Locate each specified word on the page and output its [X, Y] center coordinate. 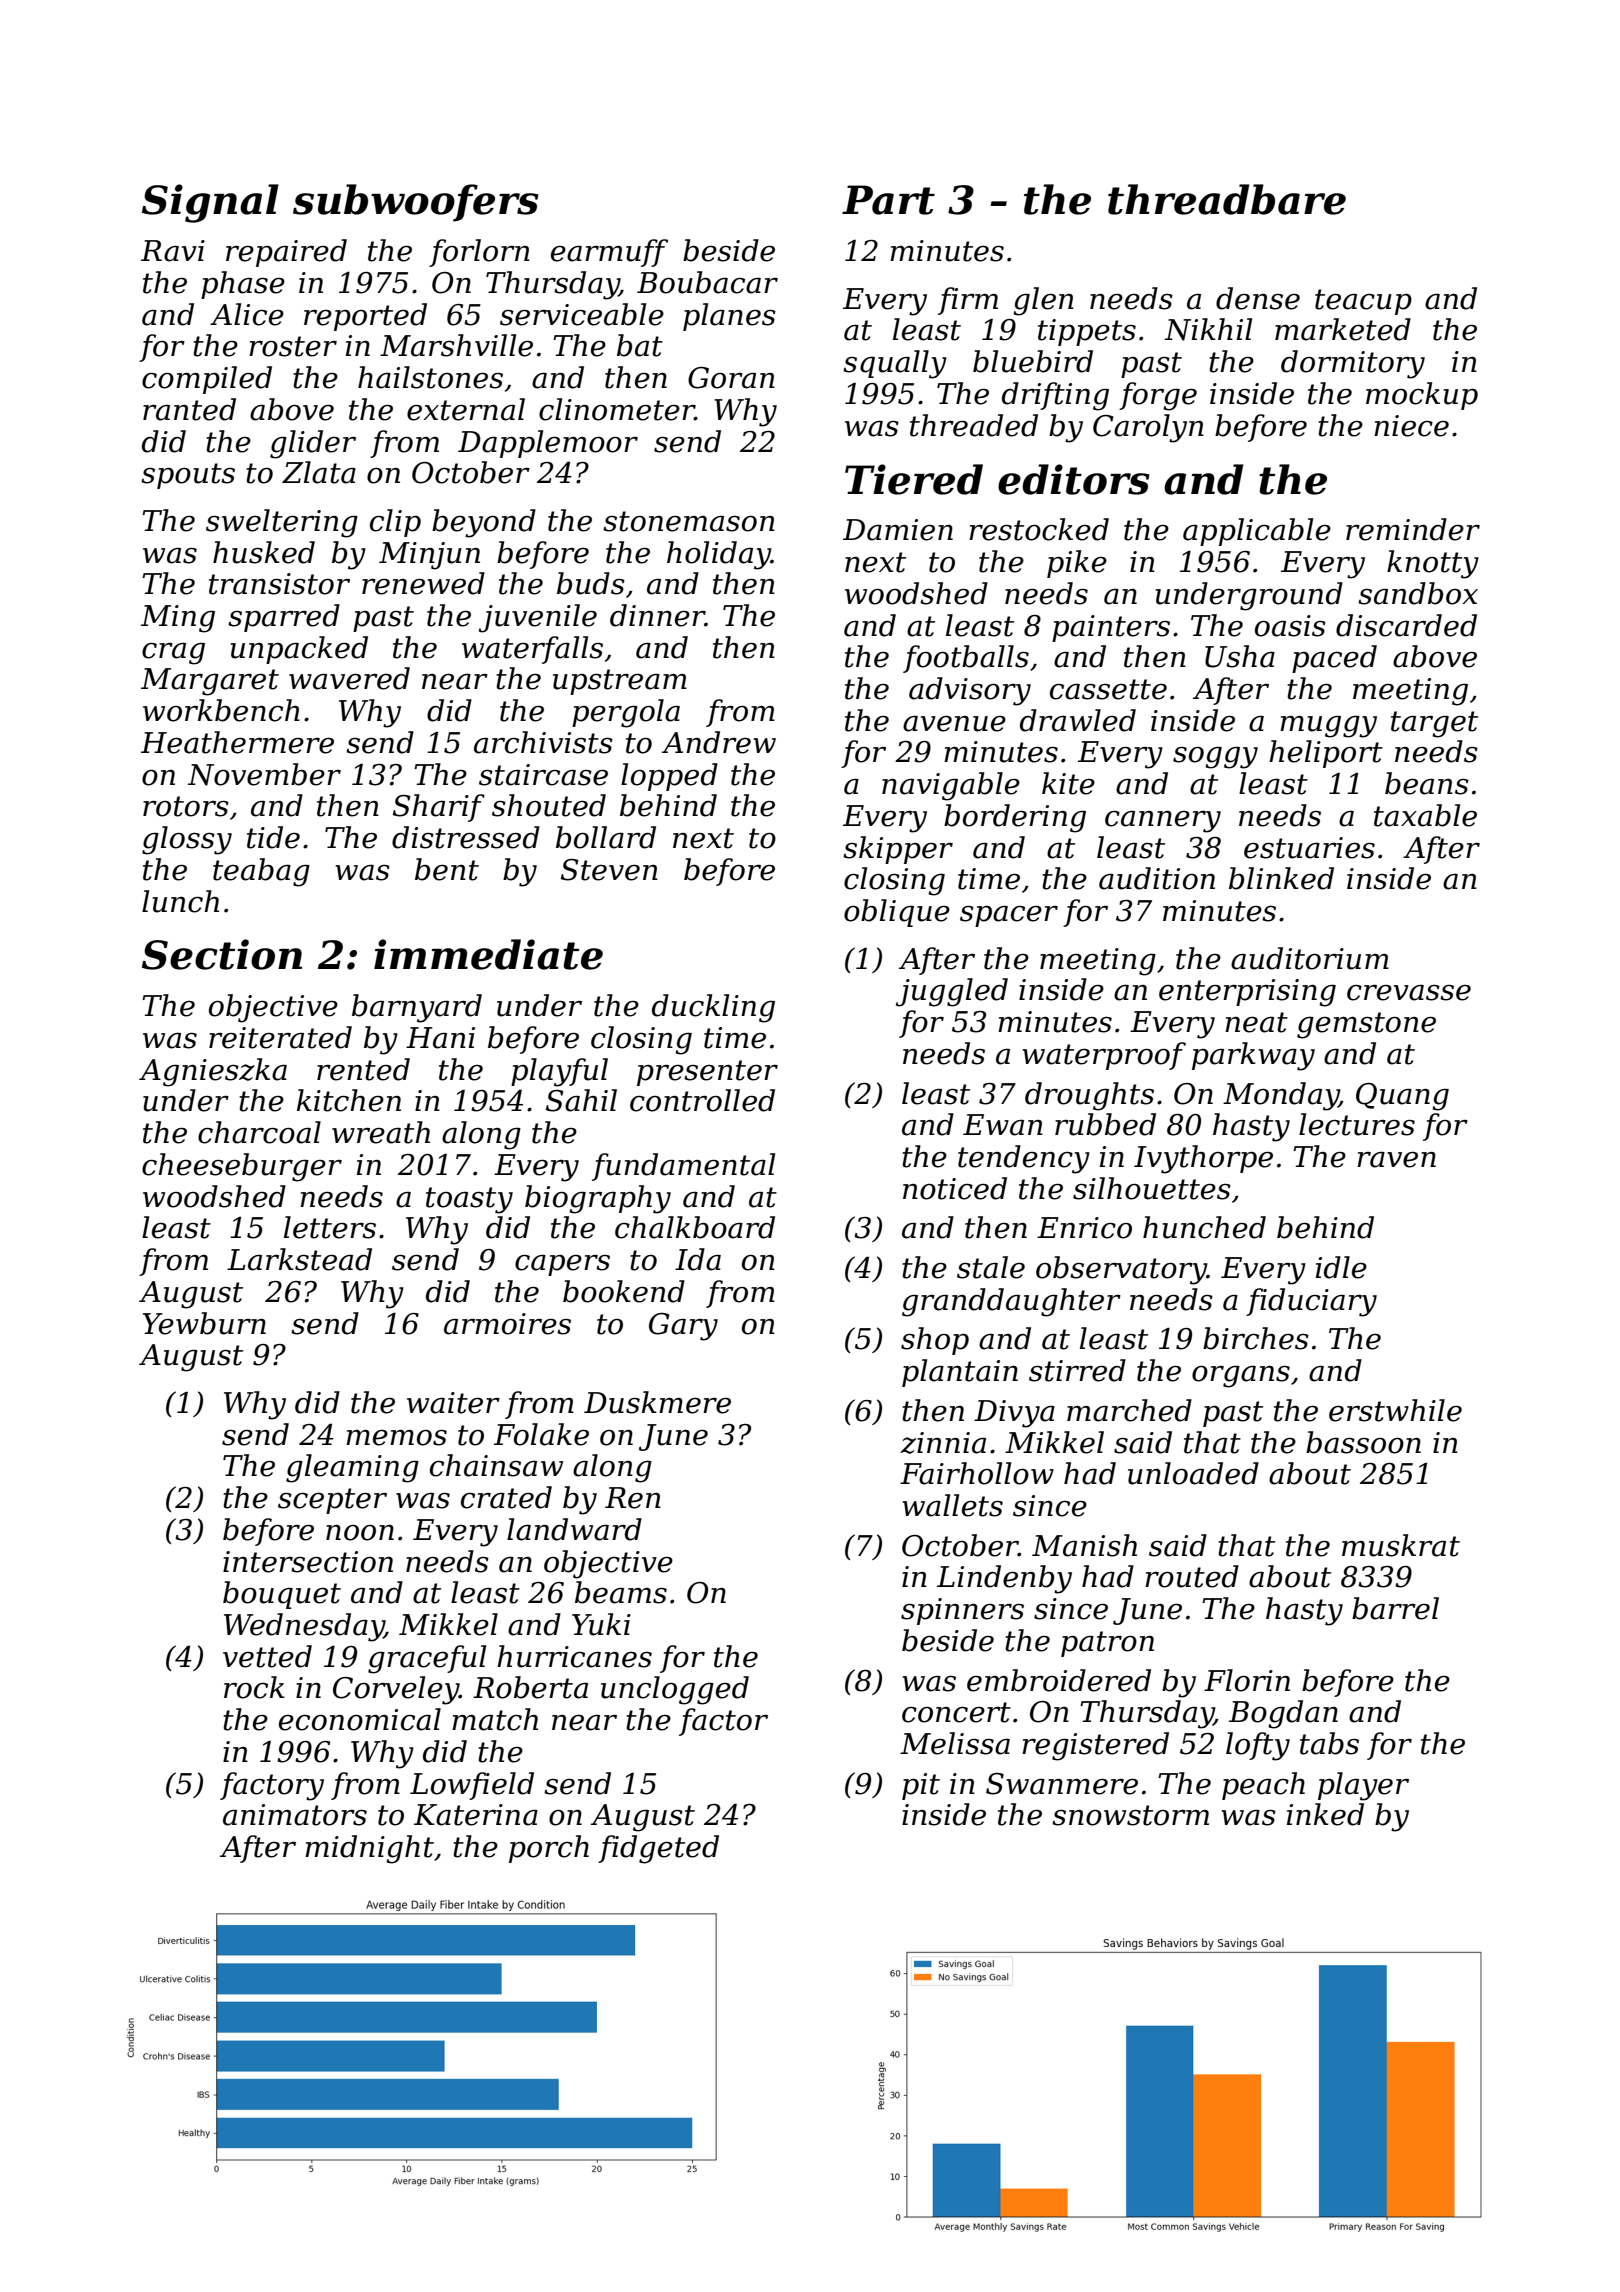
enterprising [1247, 993]
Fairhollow [977, 1473]
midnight [369, 1849]
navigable [951, 786]
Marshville [456, 345]
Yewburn [204, 1323]
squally [895, 364]
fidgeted [658, 1849]
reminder [1413, 529]
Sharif [439, 808]
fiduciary [1311, 1302]
